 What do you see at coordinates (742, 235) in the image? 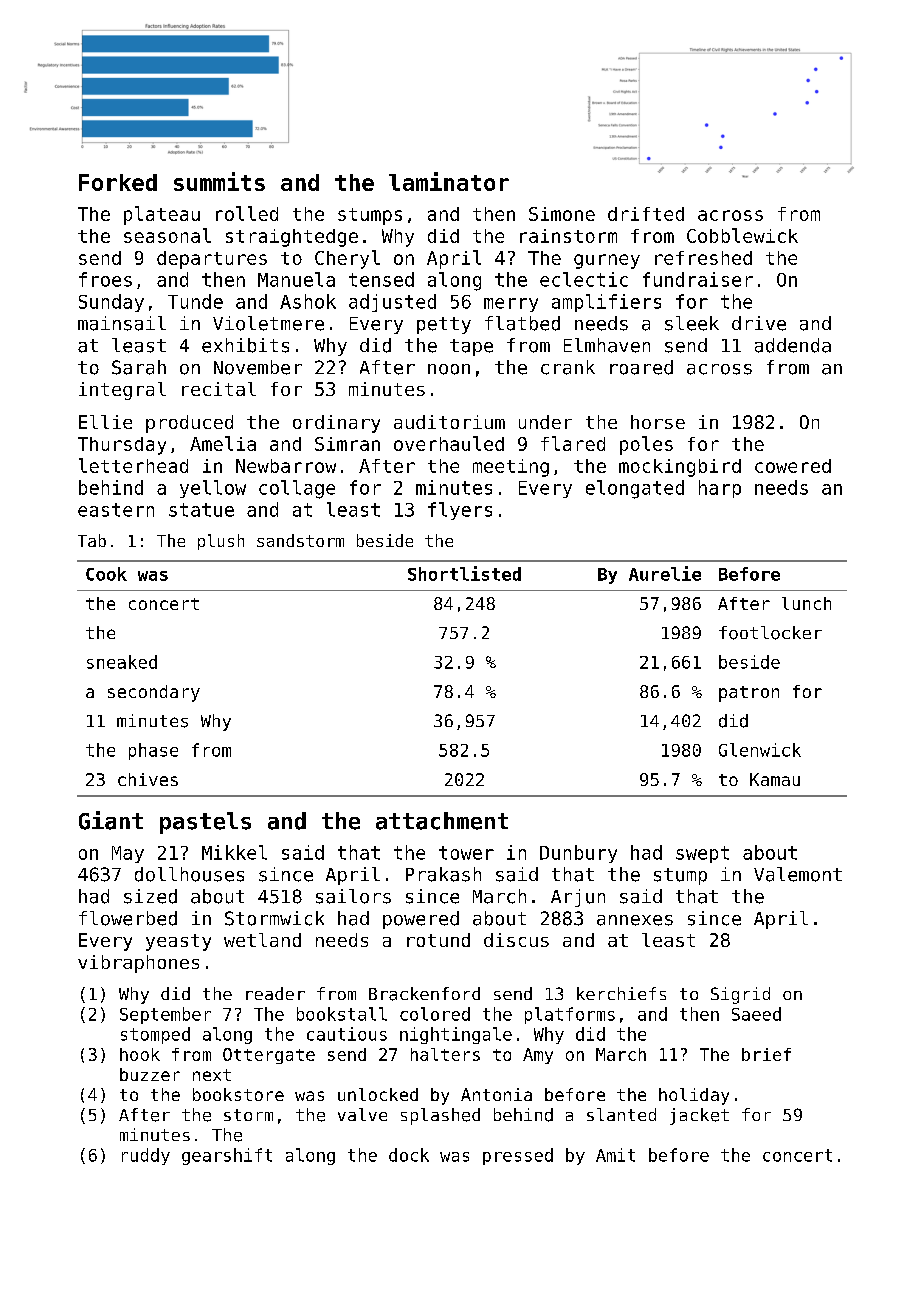
I see `Cobblewick` at bounding box center [742, 235].
